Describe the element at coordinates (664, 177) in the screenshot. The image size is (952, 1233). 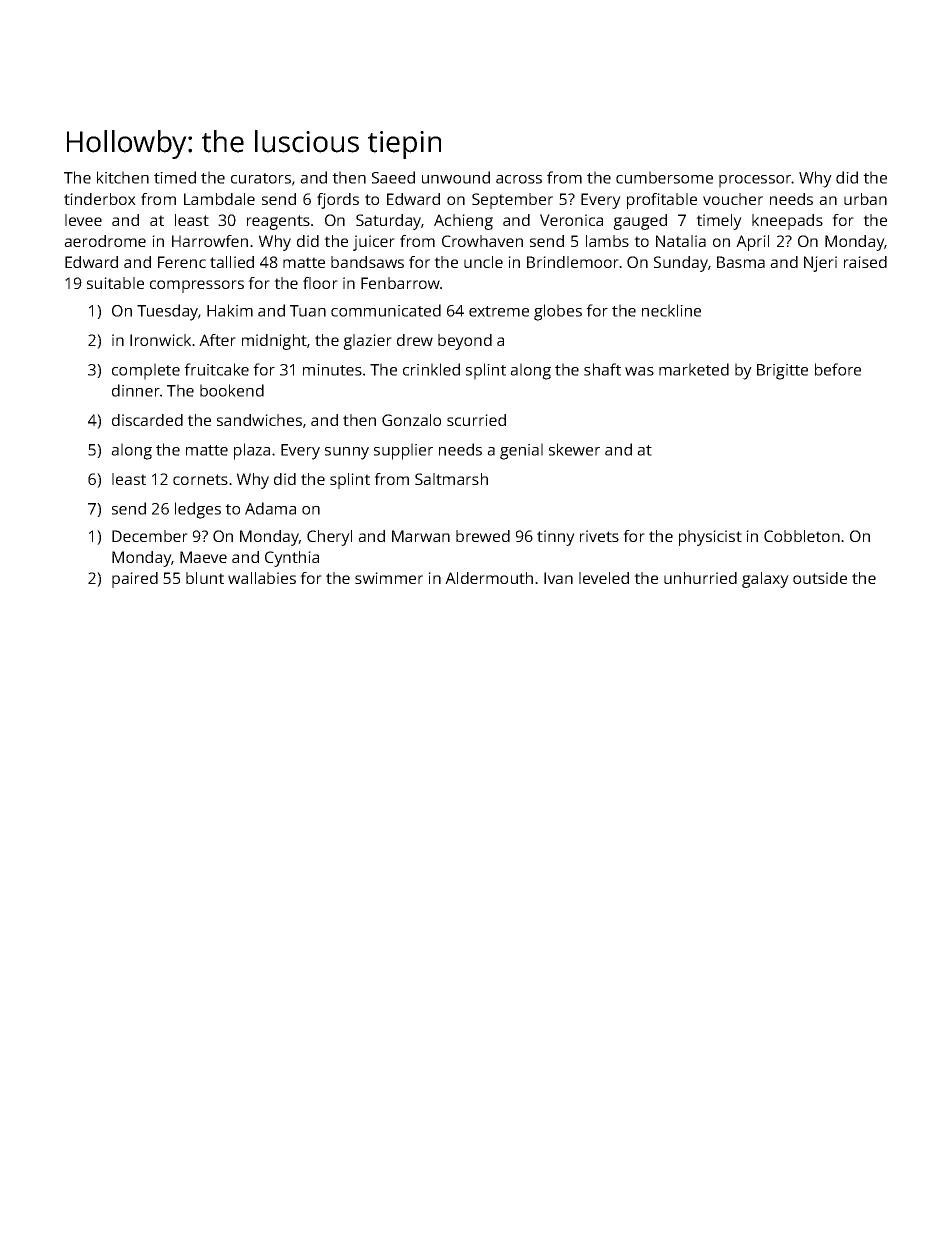
I see `cumbersome` at that location.
